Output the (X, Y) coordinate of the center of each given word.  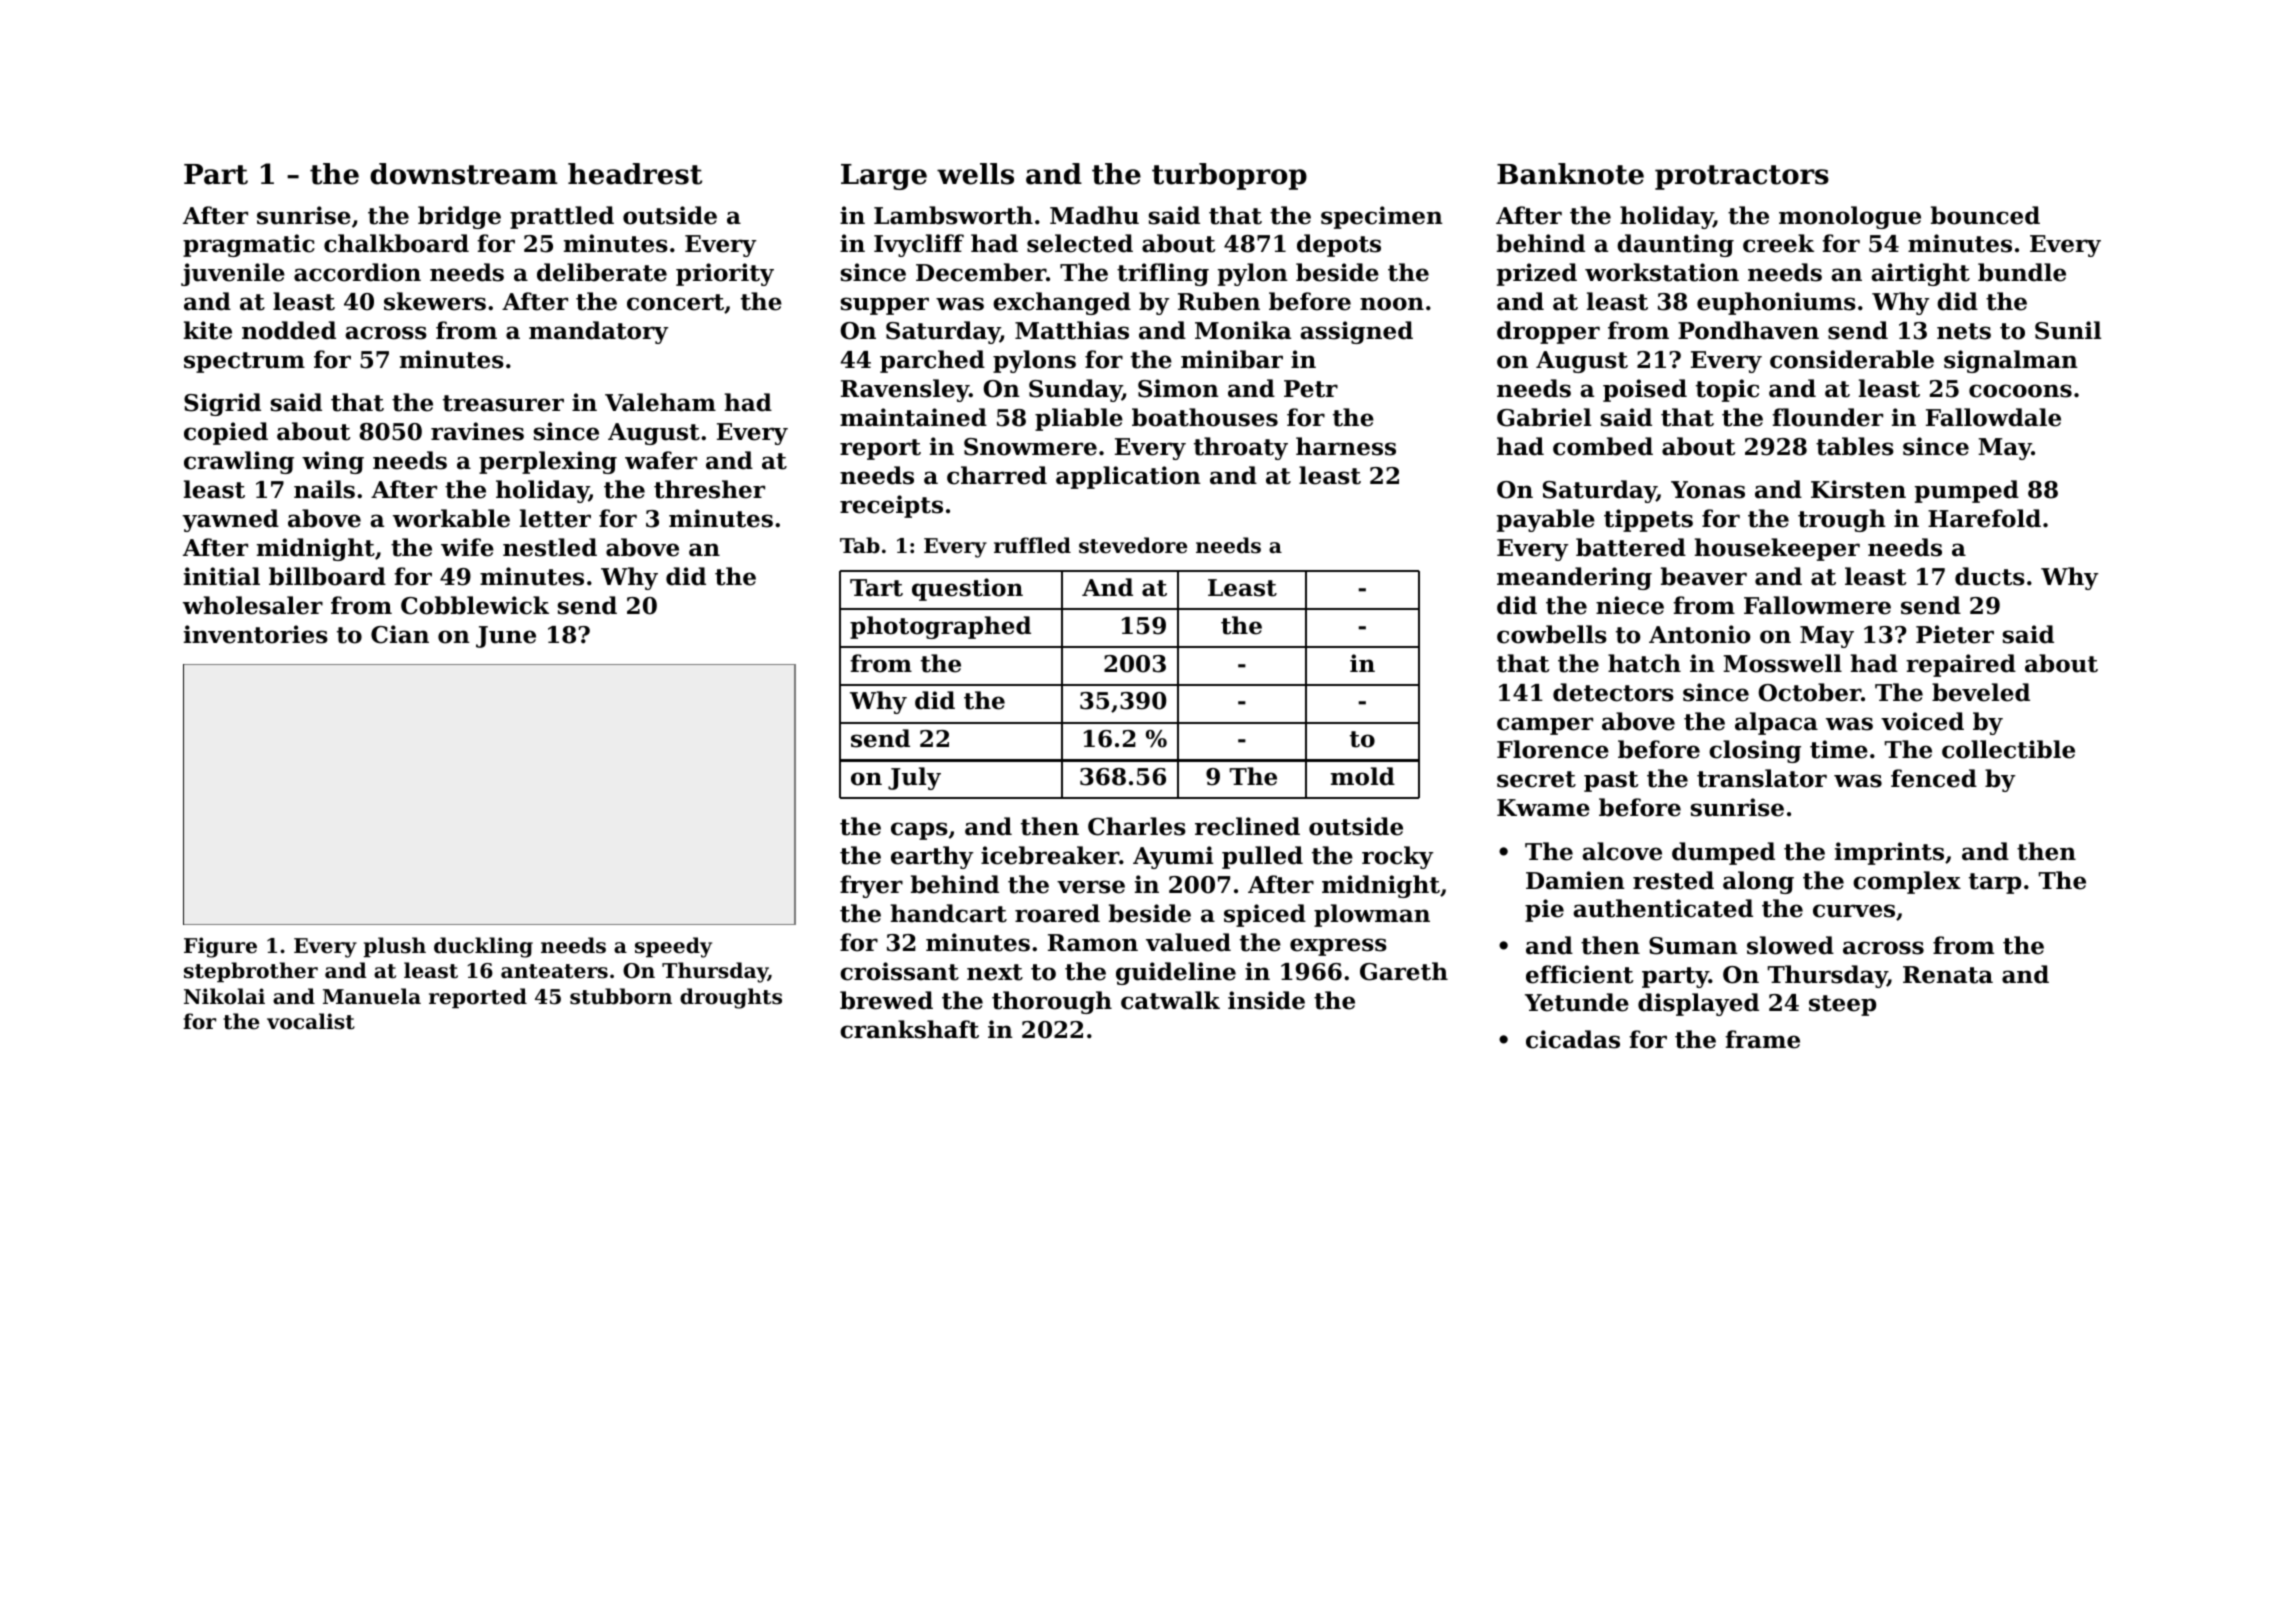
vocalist (311, 1021)
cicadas (1573, 1039)
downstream (464, 174)
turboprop (1229, 176)
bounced (1985, 215)
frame (1762, 1039)
